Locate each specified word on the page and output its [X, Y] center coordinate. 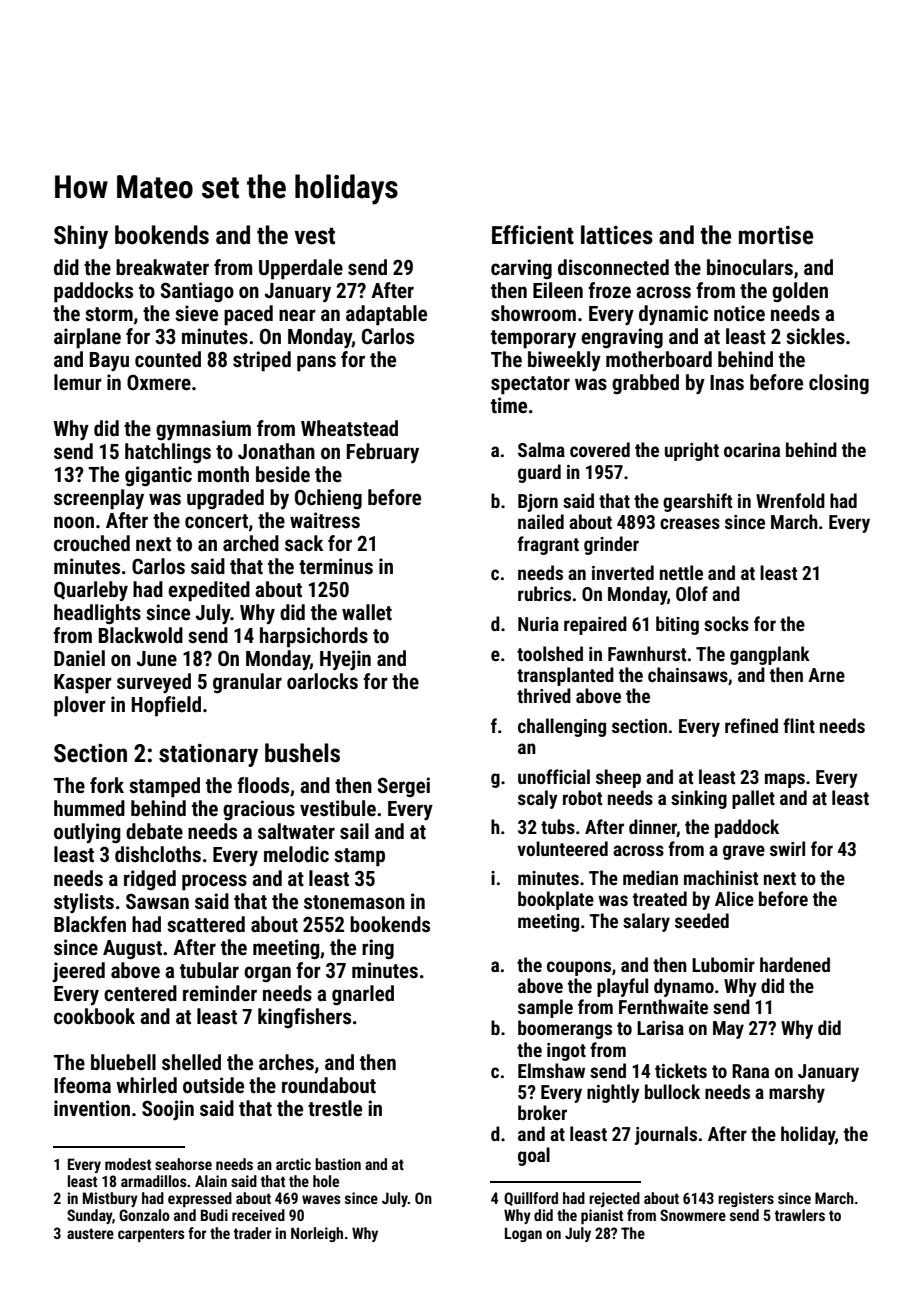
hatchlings [168, 453]
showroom [533, 313]
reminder [220, 993]
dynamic [673, 315]
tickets [681, 1070]
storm [109, 314]
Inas [727, 383]
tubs [558, 826]
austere [90, 1233]
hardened [795, 964]
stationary [208, 755]
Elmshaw [551, 1070]
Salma [541, 449]
